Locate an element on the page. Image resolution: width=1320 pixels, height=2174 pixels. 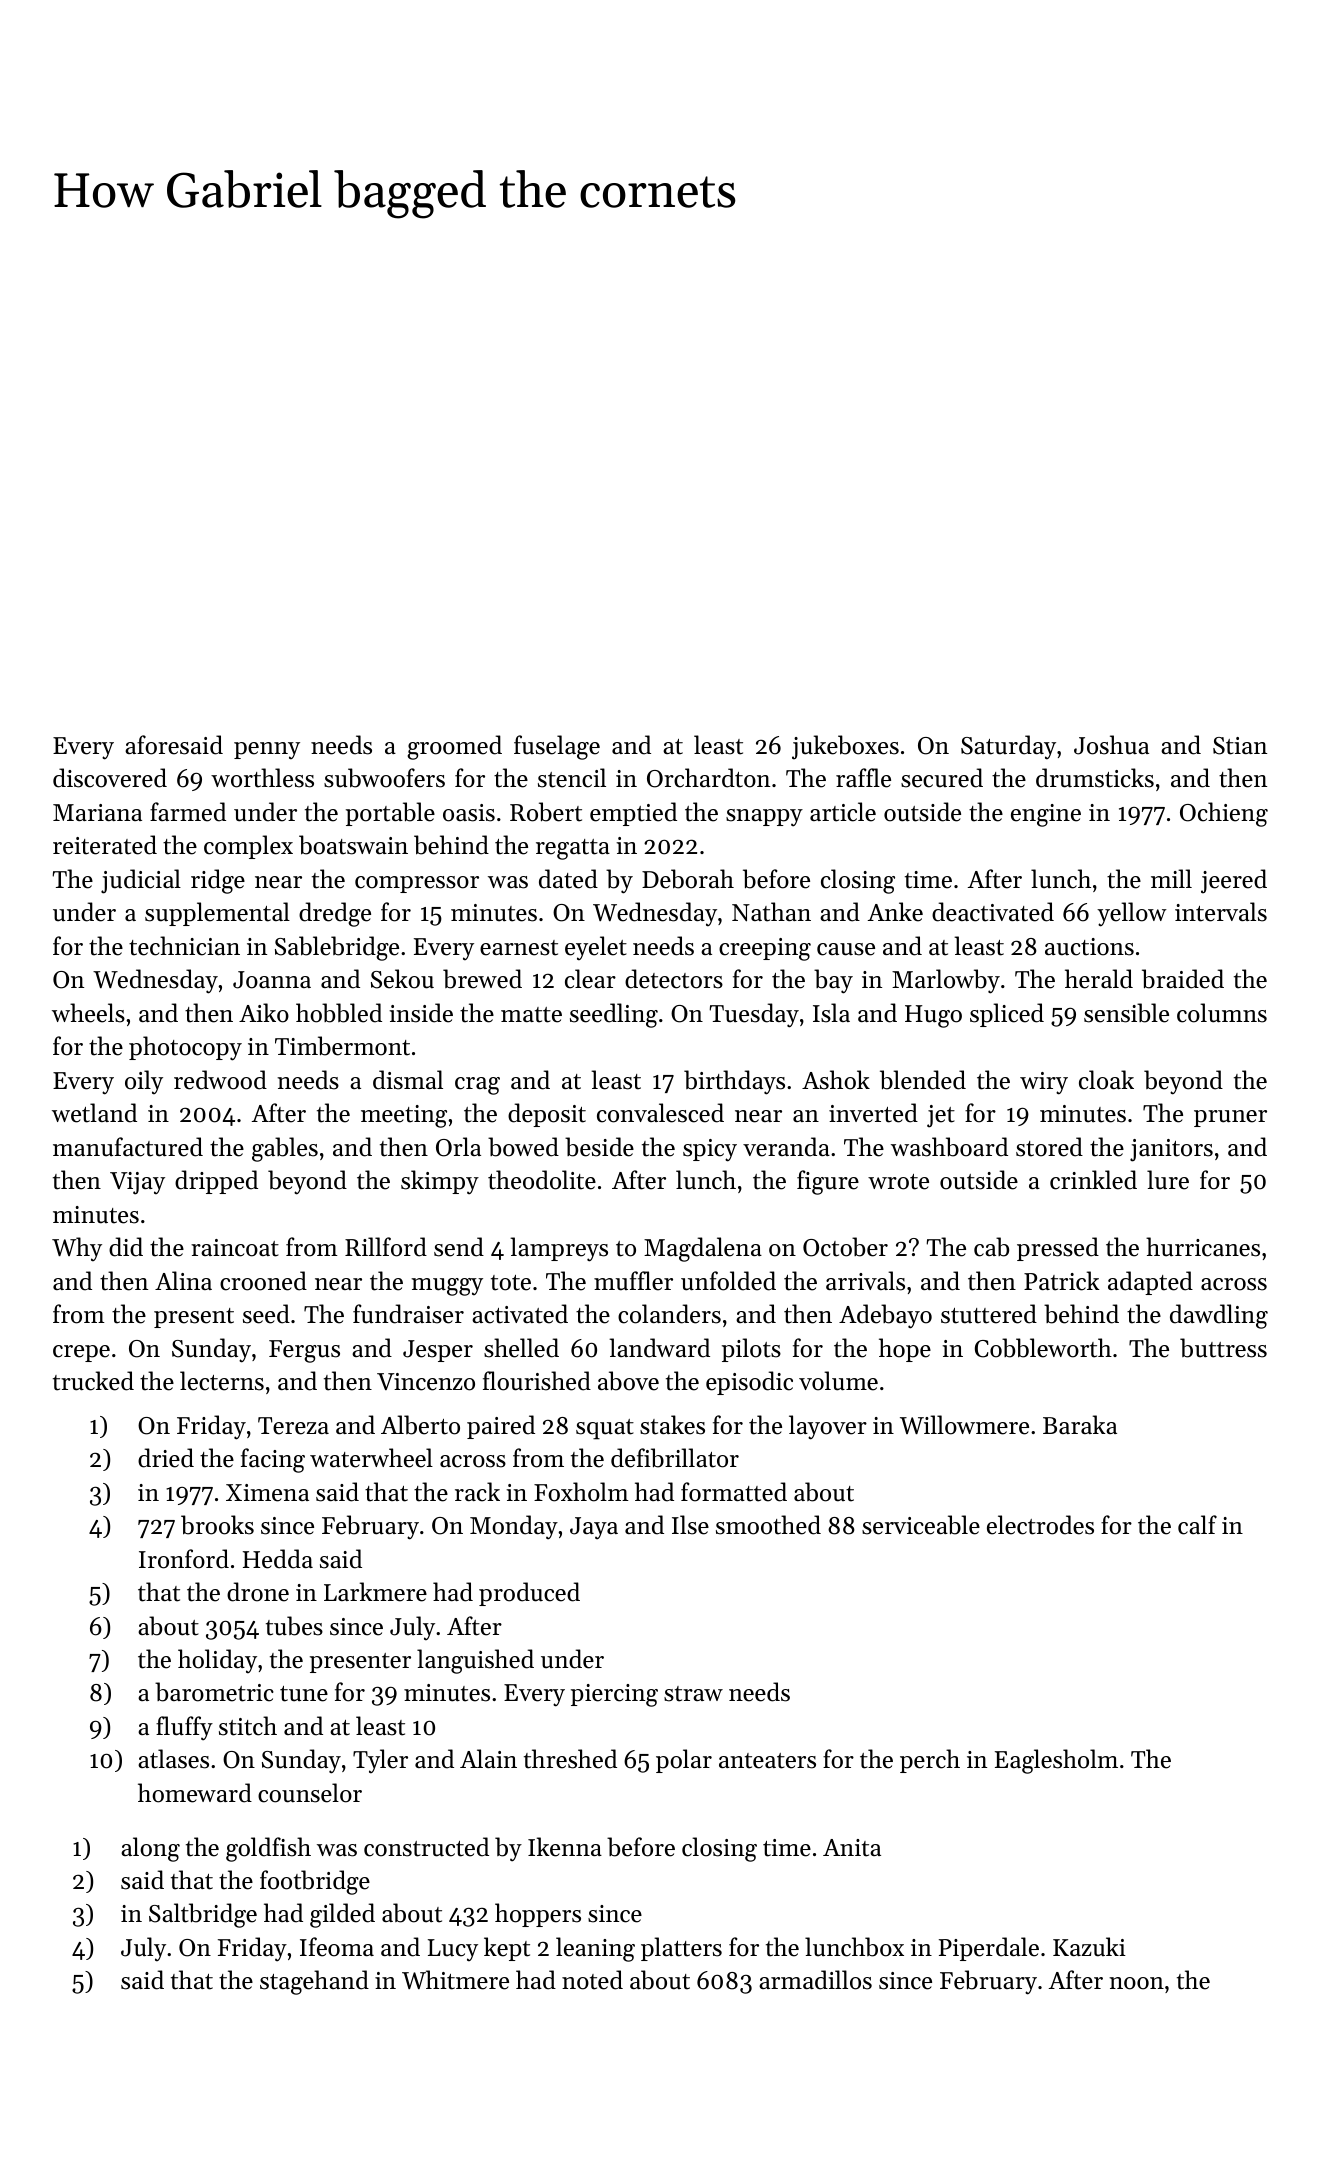
discovered is located at coordinates (110, 778).
